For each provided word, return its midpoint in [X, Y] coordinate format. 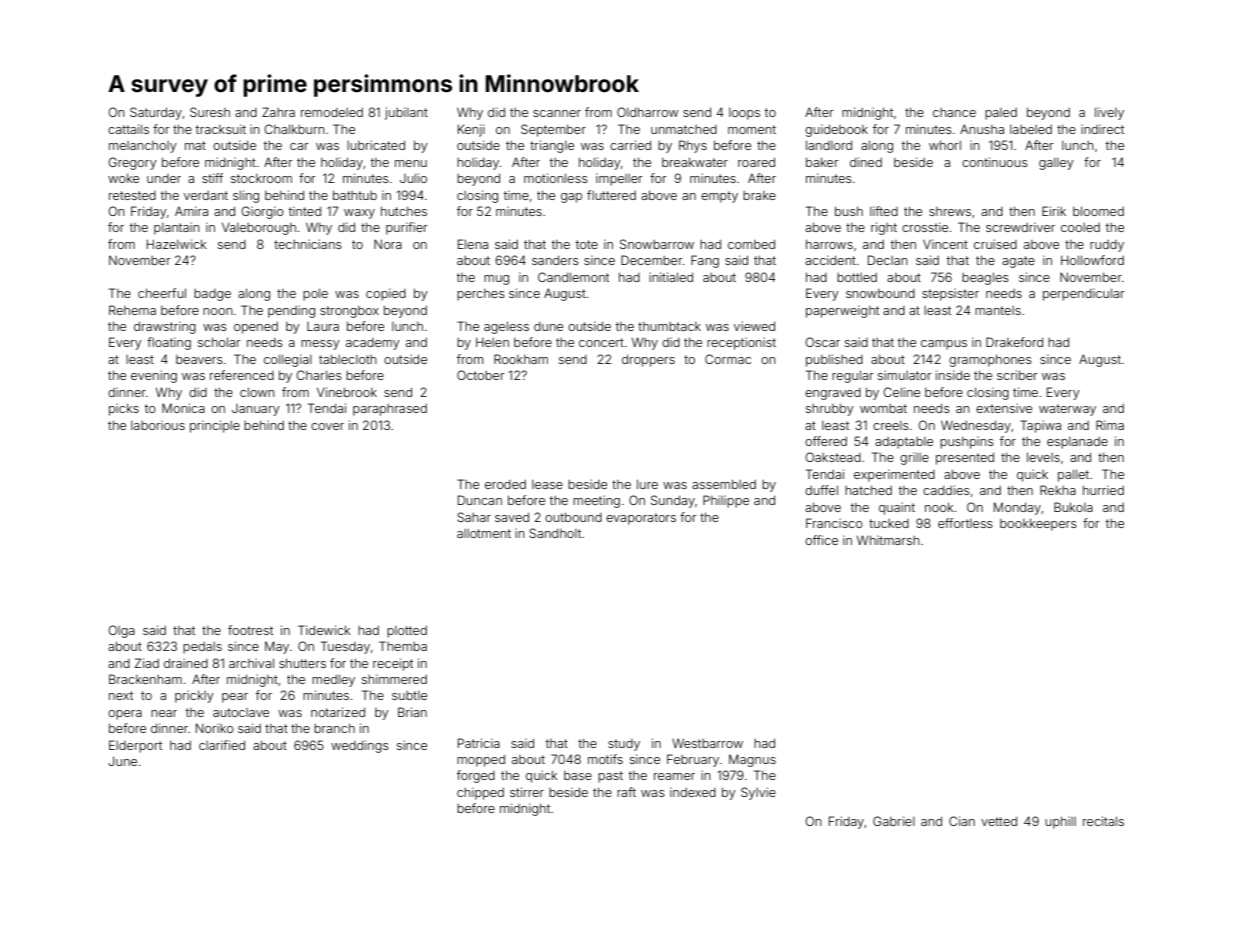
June [122, 761]
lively [1109, 113]
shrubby [830, 409]
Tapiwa [1040, 426]
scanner [557, 113]
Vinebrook [347, 392]
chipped [480, 793]
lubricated [376, 145]
